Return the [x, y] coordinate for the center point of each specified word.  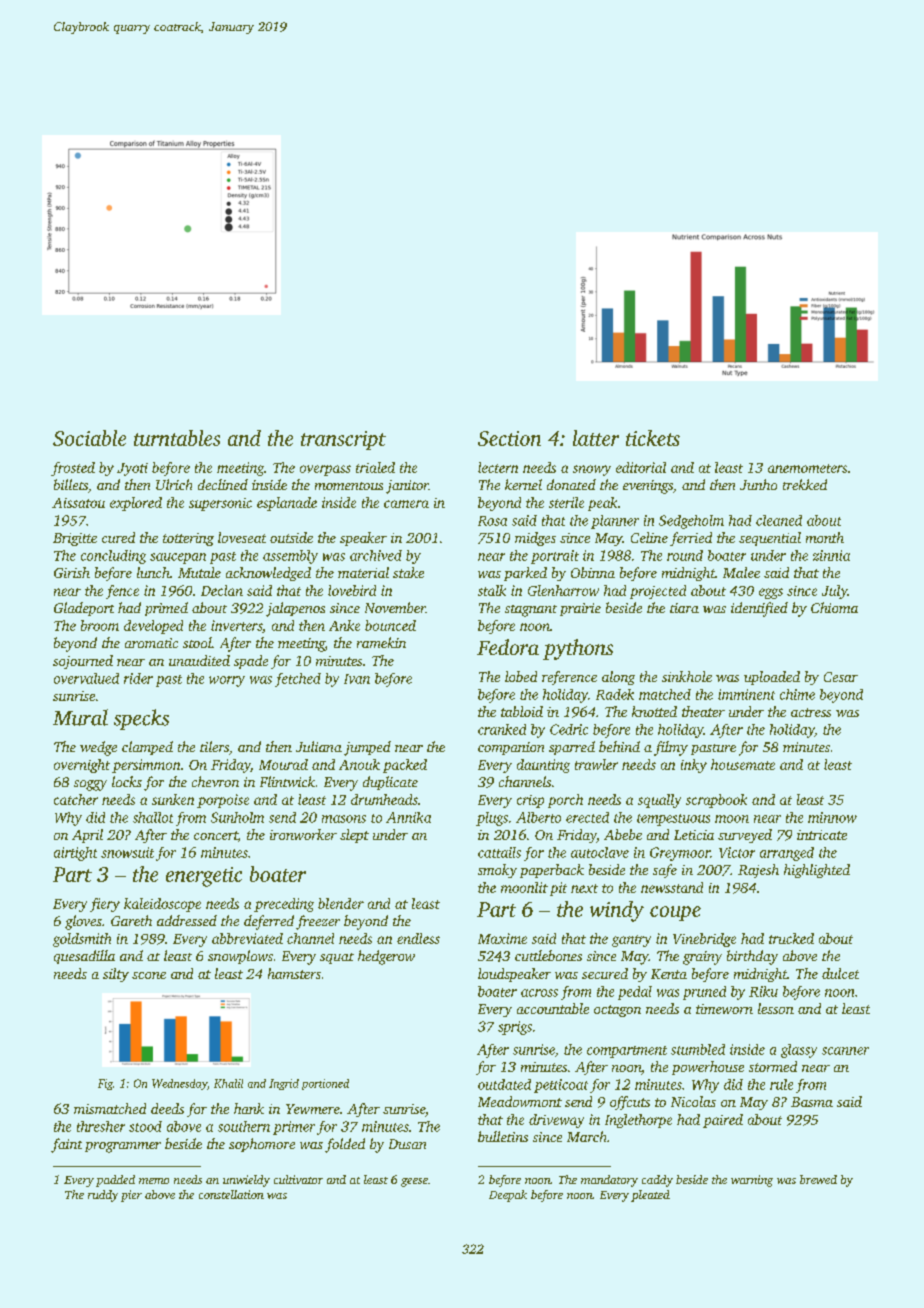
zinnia [831, 555]
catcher [76, 799]
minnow [832, 817]
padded [115, 1181]
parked [525, 574]
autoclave [600, 852]
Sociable [89, 438]
